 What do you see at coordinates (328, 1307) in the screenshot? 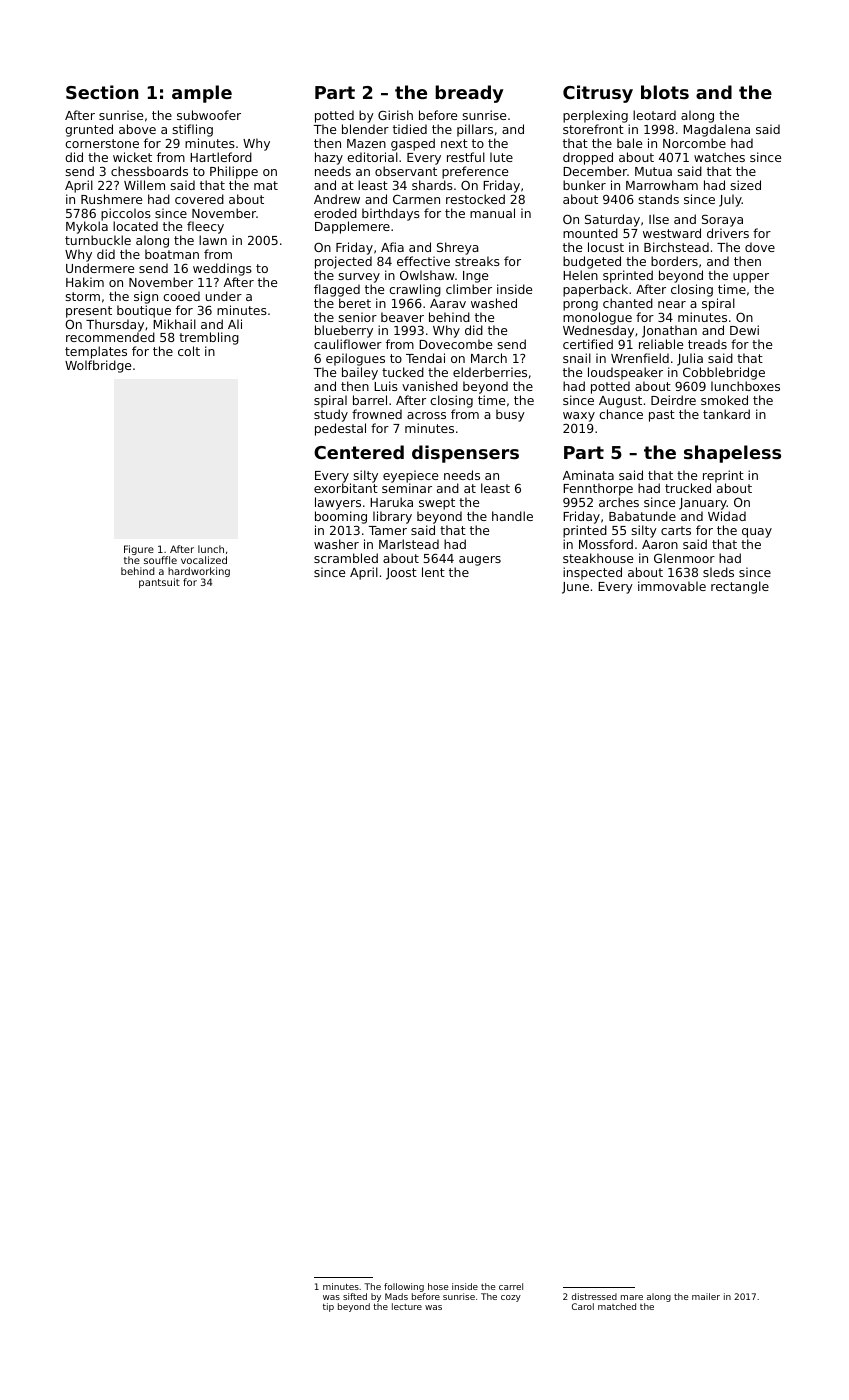
I see `tip` at bounding box center [328, 1307].
